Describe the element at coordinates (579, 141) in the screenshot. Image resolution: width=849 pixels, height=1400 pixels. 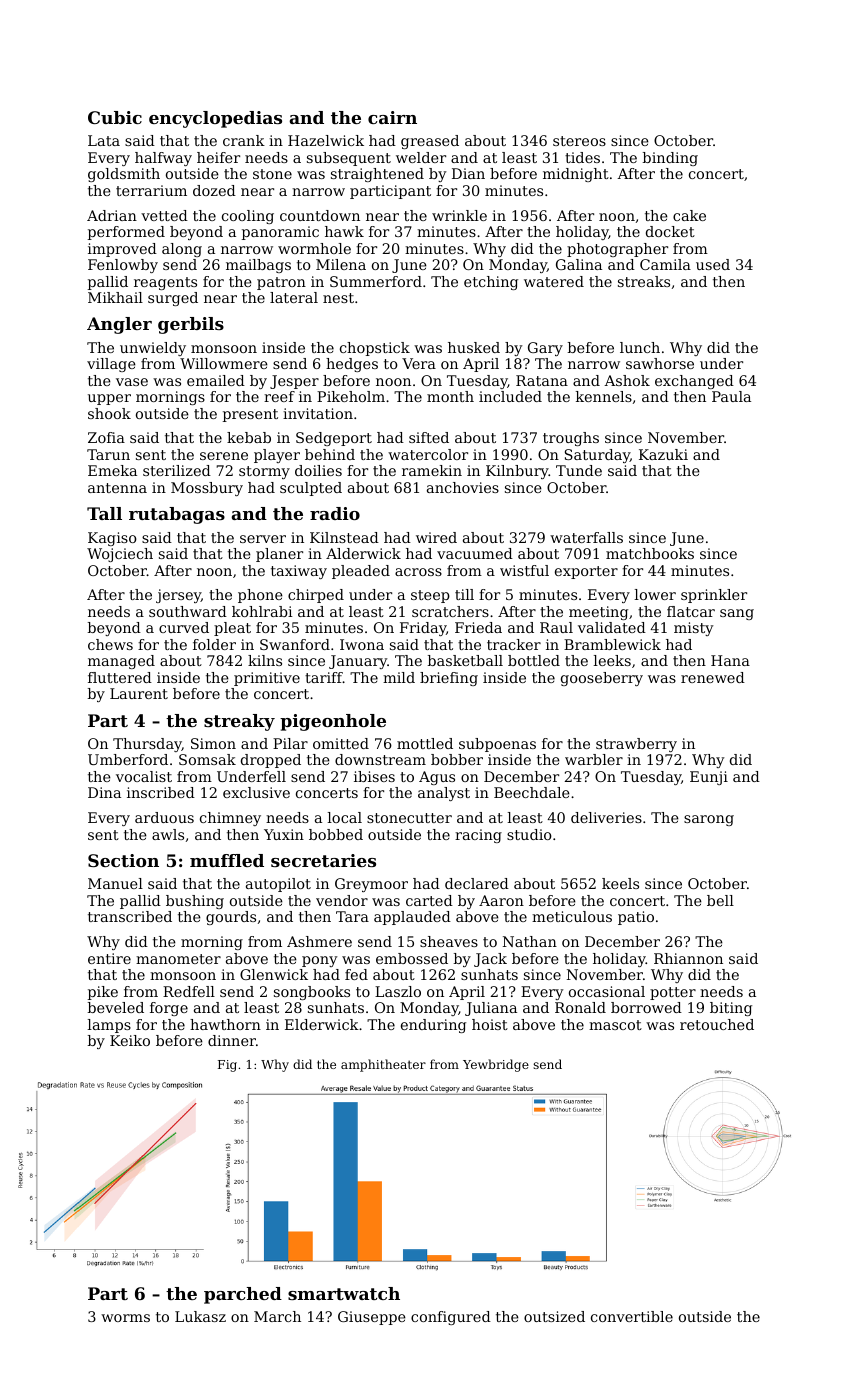
I see `stereos` at that location.
